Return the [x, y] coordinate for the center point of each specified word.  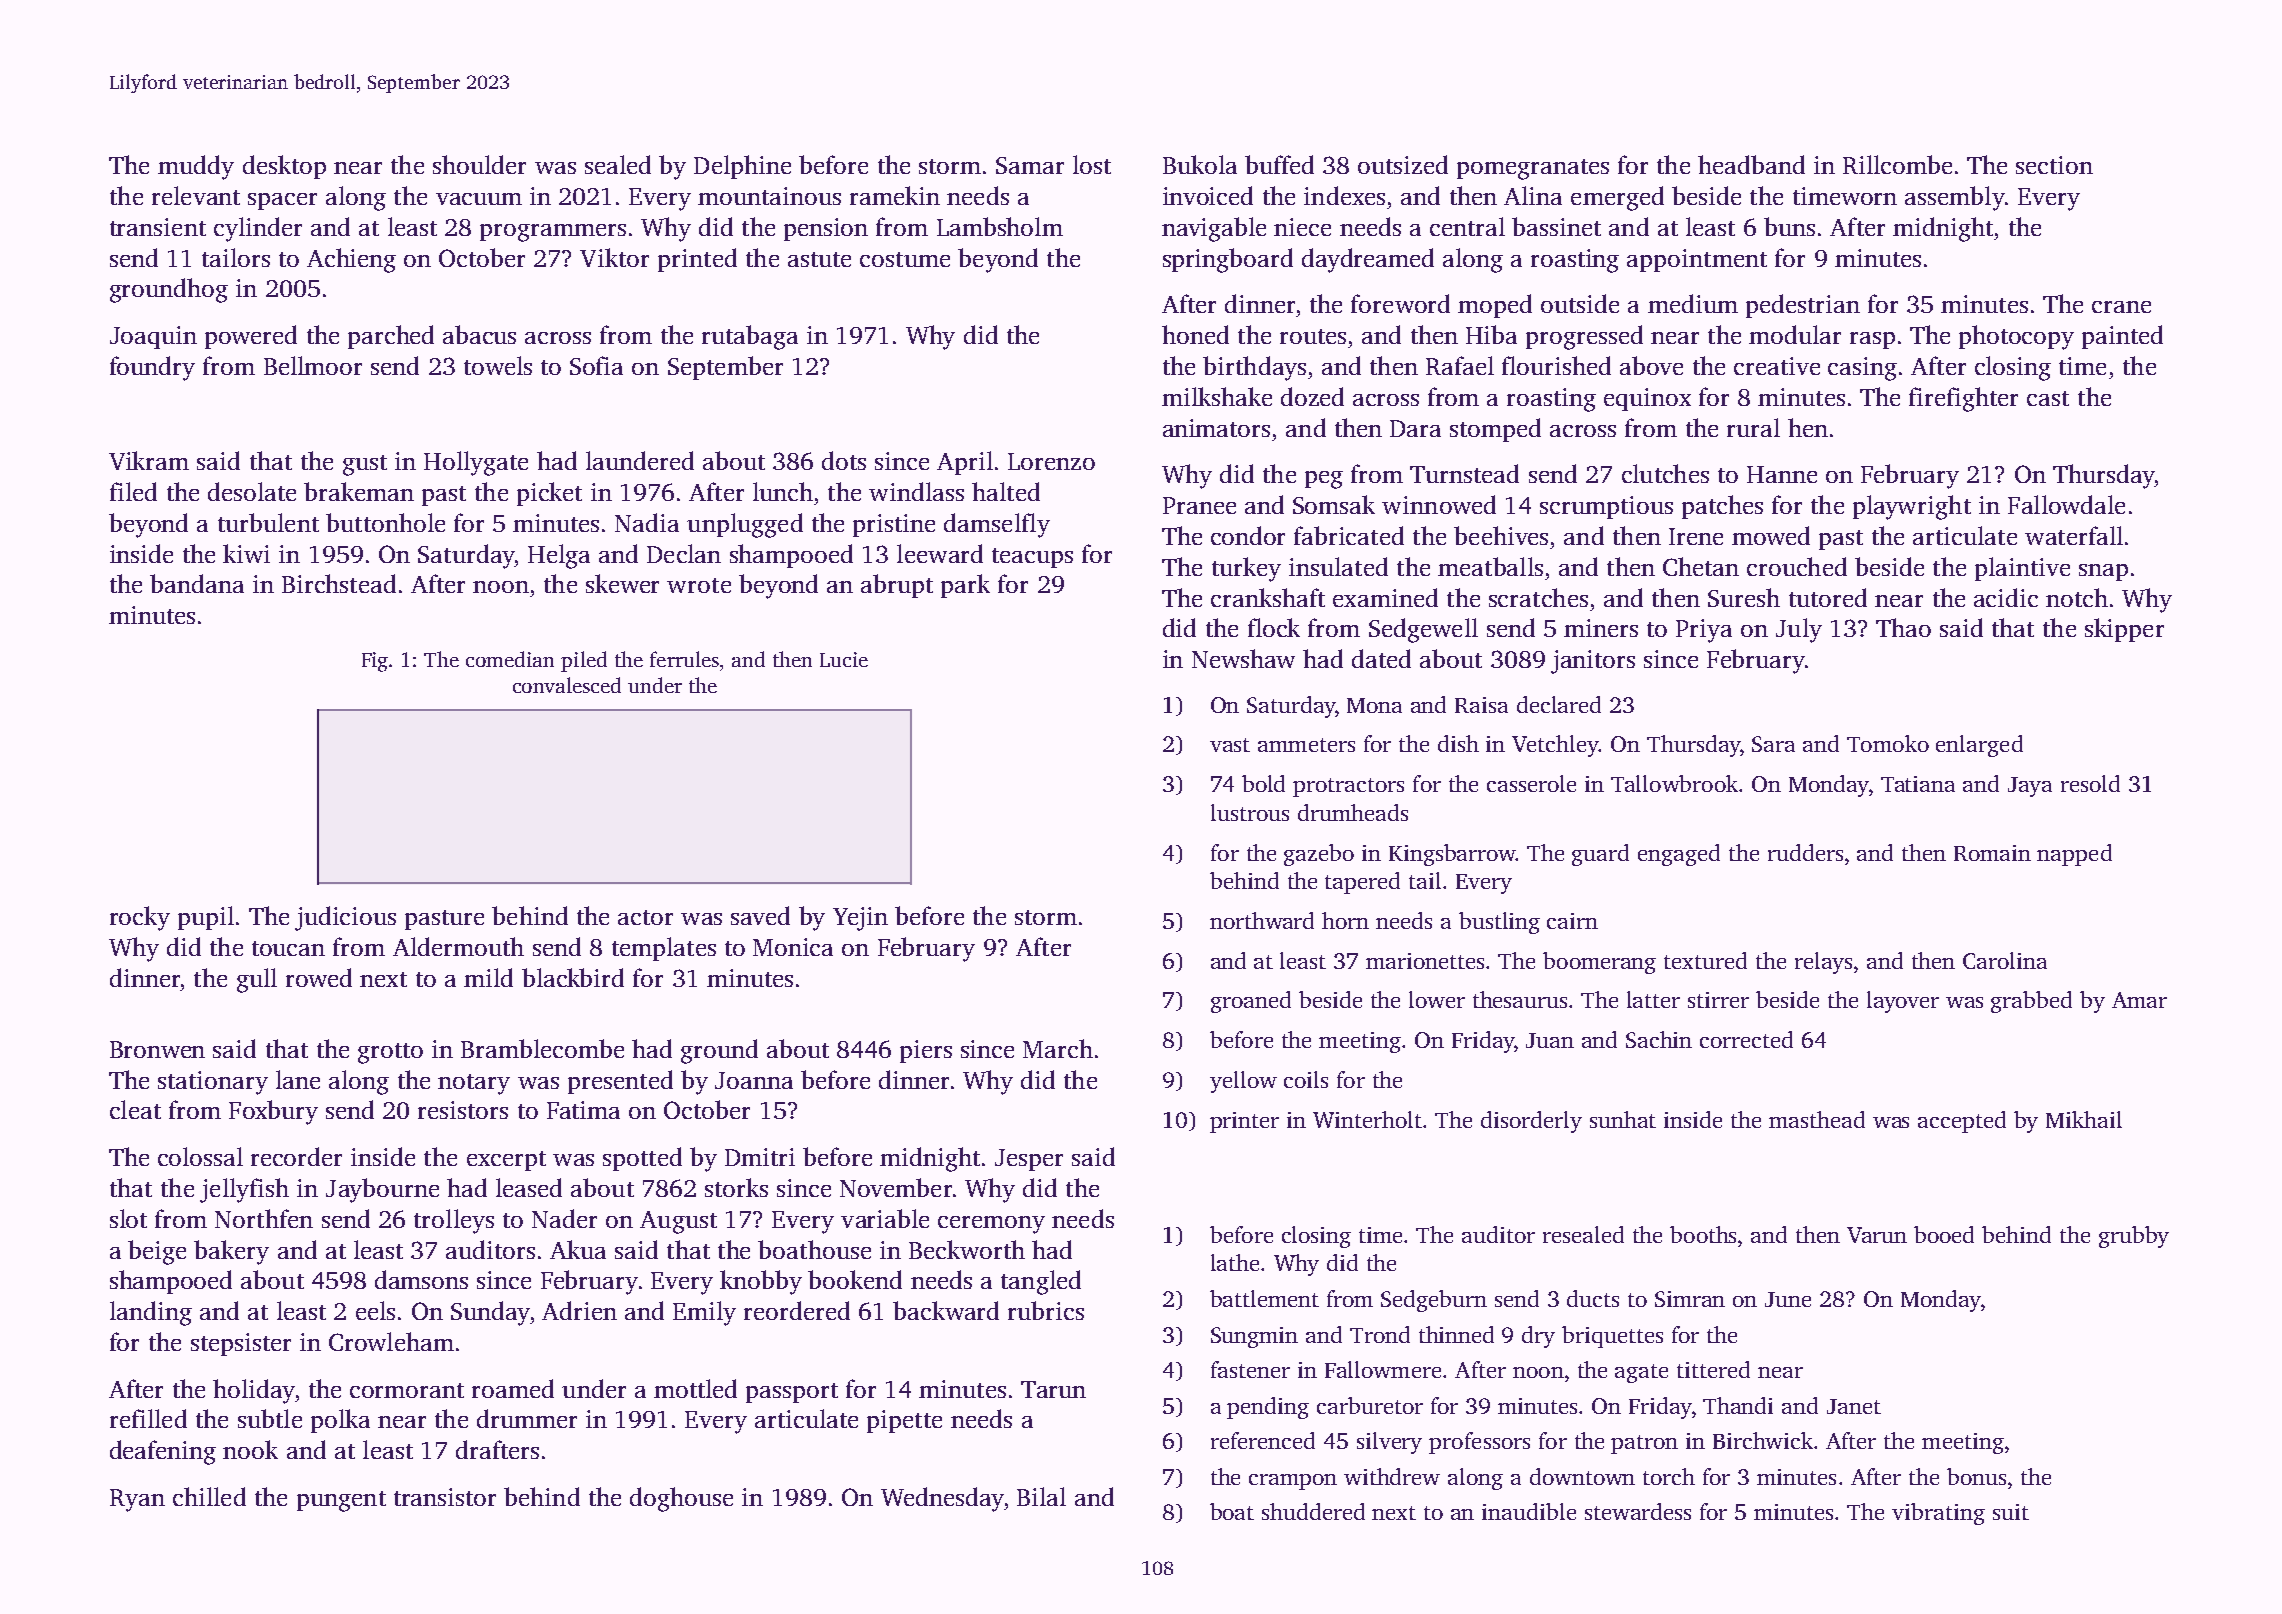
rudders [1805, 852]
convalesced [567, 685]
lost [1092, 164]
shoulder [479, 164]
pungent [341, 1501]
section [2054, 165]
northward [1262, 920]
